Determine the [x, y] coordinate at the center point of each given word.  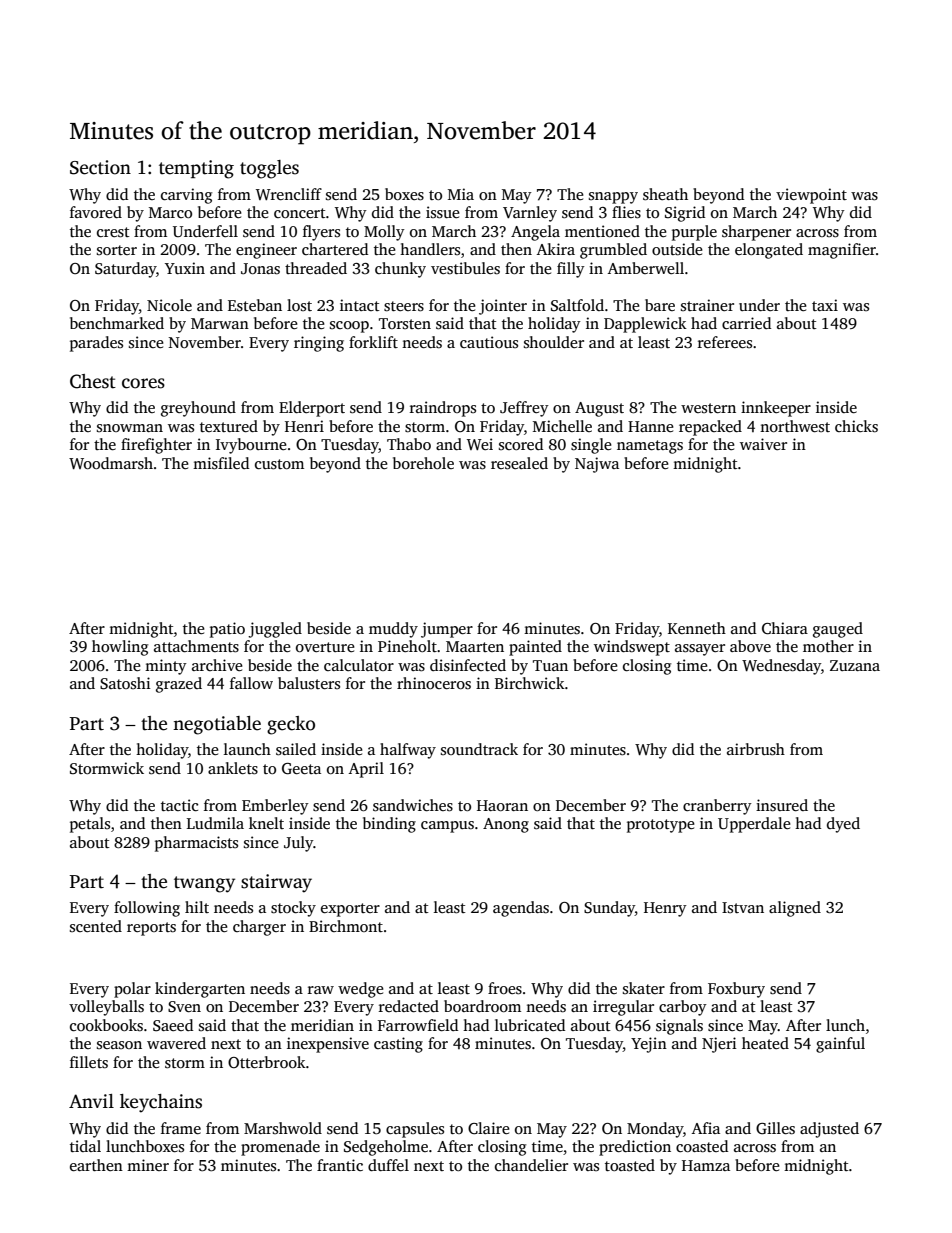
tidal [85, 1146]
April [366, 770]
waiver [763, 444]
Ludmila [215, 823]
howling [120, 648]
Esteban [255, 305]
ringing [319, 344]
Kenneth [697, 628]
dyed [843, 825]
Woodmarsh [111, 463]
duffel [388, 1165]
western [708, 408]
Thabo [409, 444]
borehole [423, 463]
